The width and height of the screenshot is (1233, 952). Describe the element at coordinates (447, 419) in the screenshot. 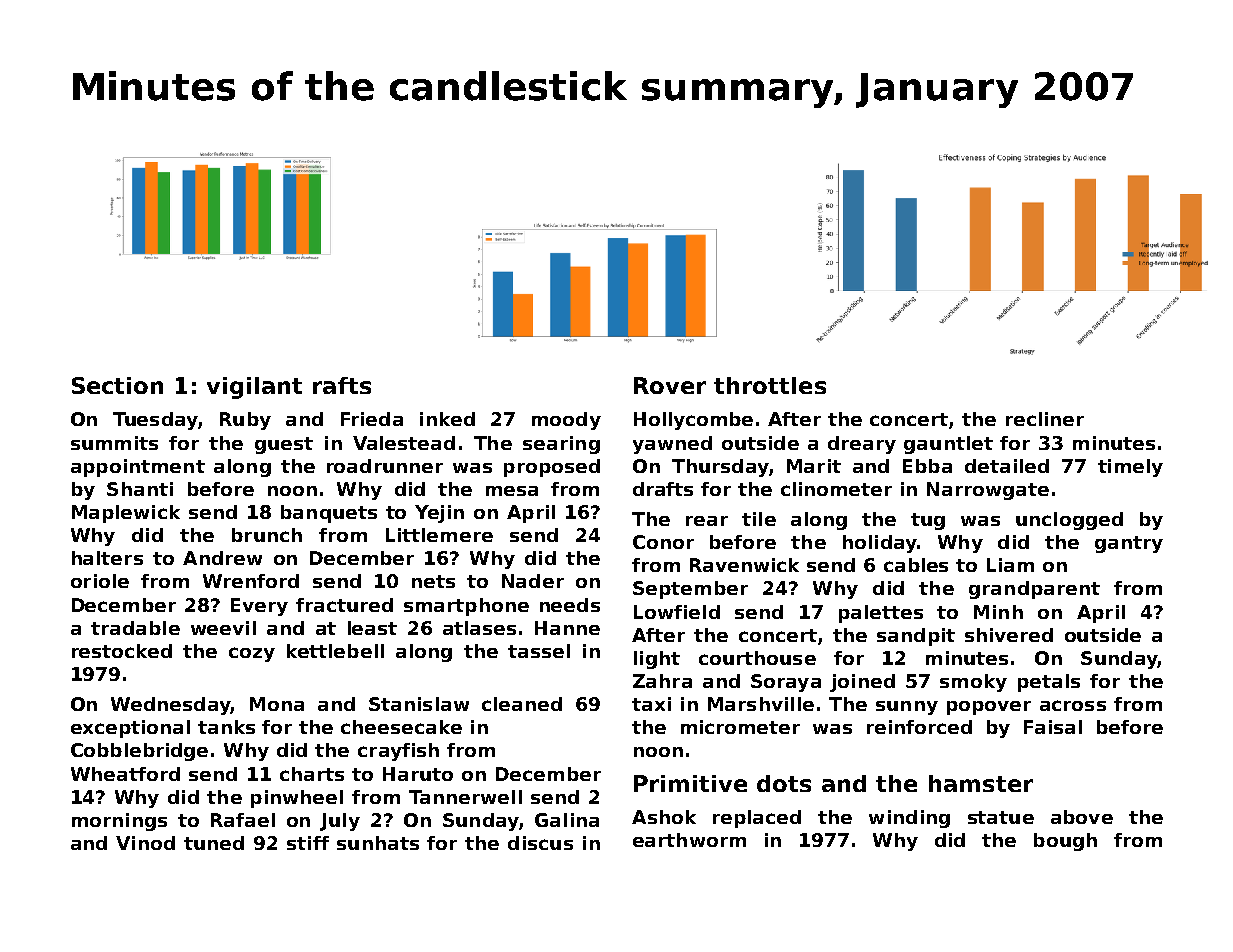

I see `inked` at that location.
